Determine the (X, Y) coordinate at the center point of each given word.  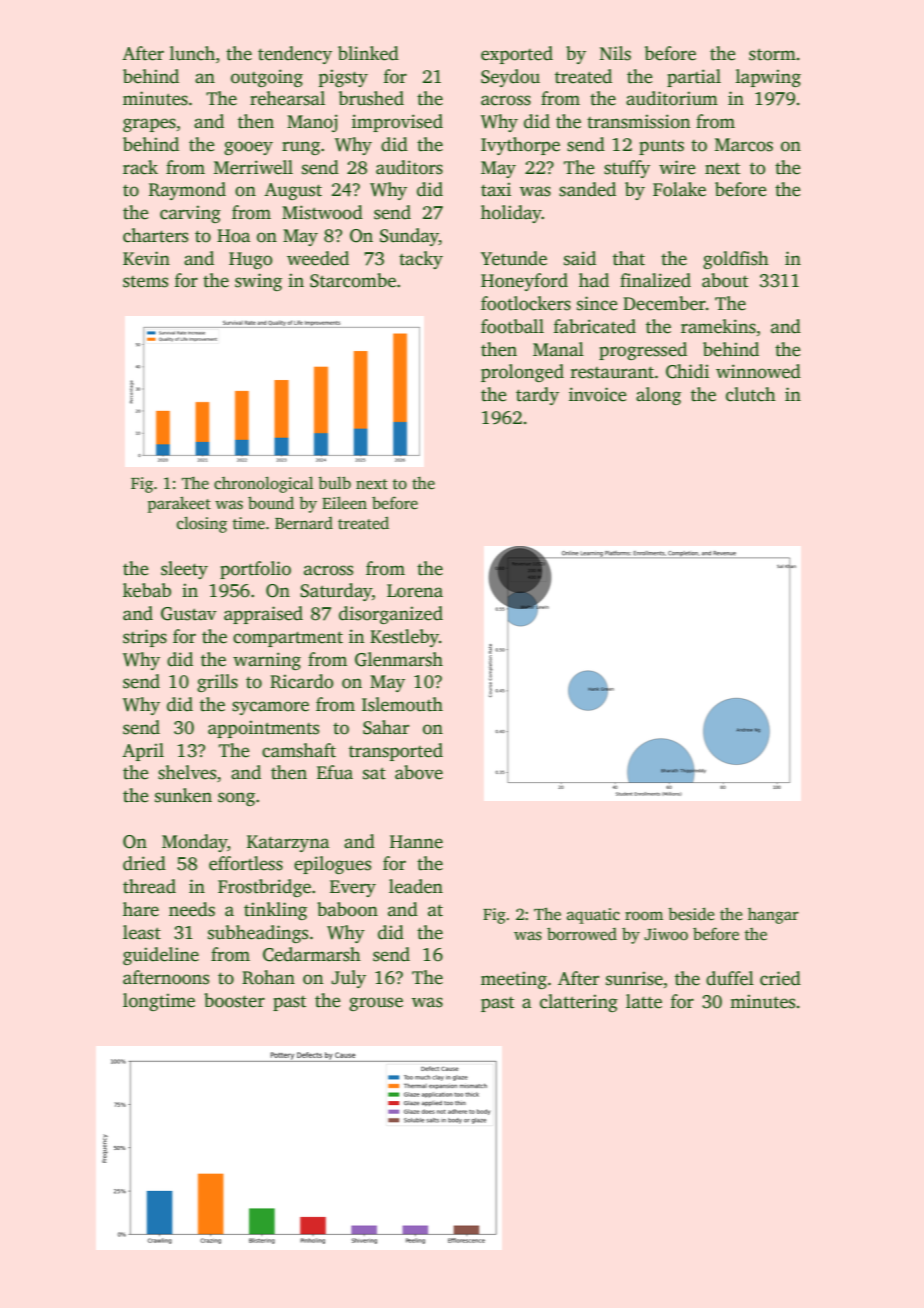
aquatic (593, 916)
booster (234, 1000)
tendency (295, 55)
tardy (537, 396)
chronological (263, 484)
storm (772, 54)
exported (517, 55)
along (658, 396)
